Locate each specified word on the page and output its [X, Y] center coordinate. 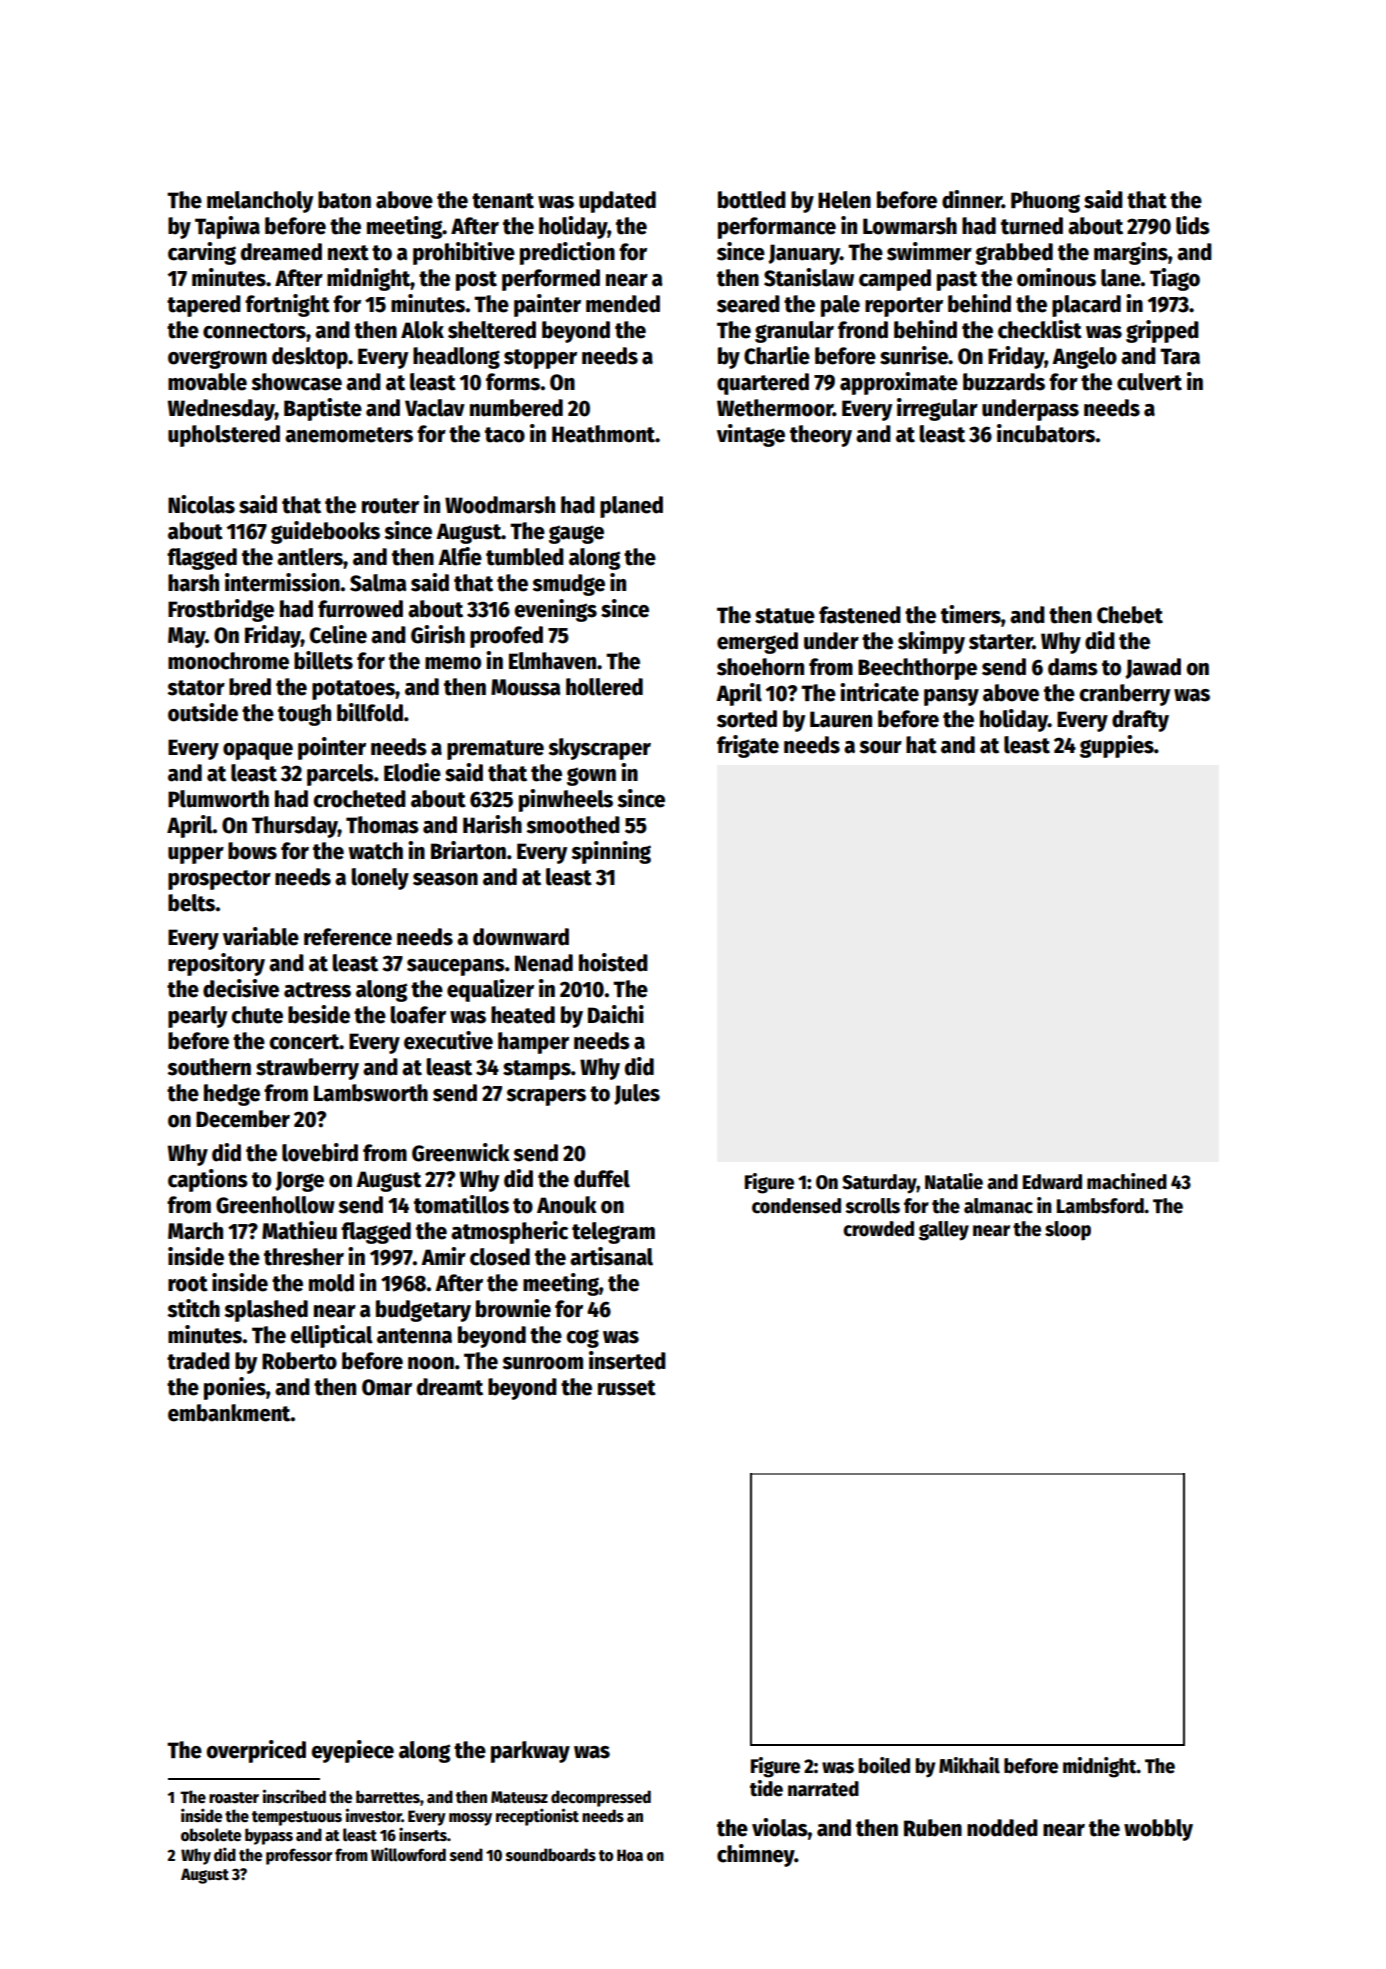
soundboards [551, 1855]
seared [748, 304]
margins [1131, 253]
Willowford [408, 1854]
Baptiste [323, 409]
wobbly [1158, 1830]
